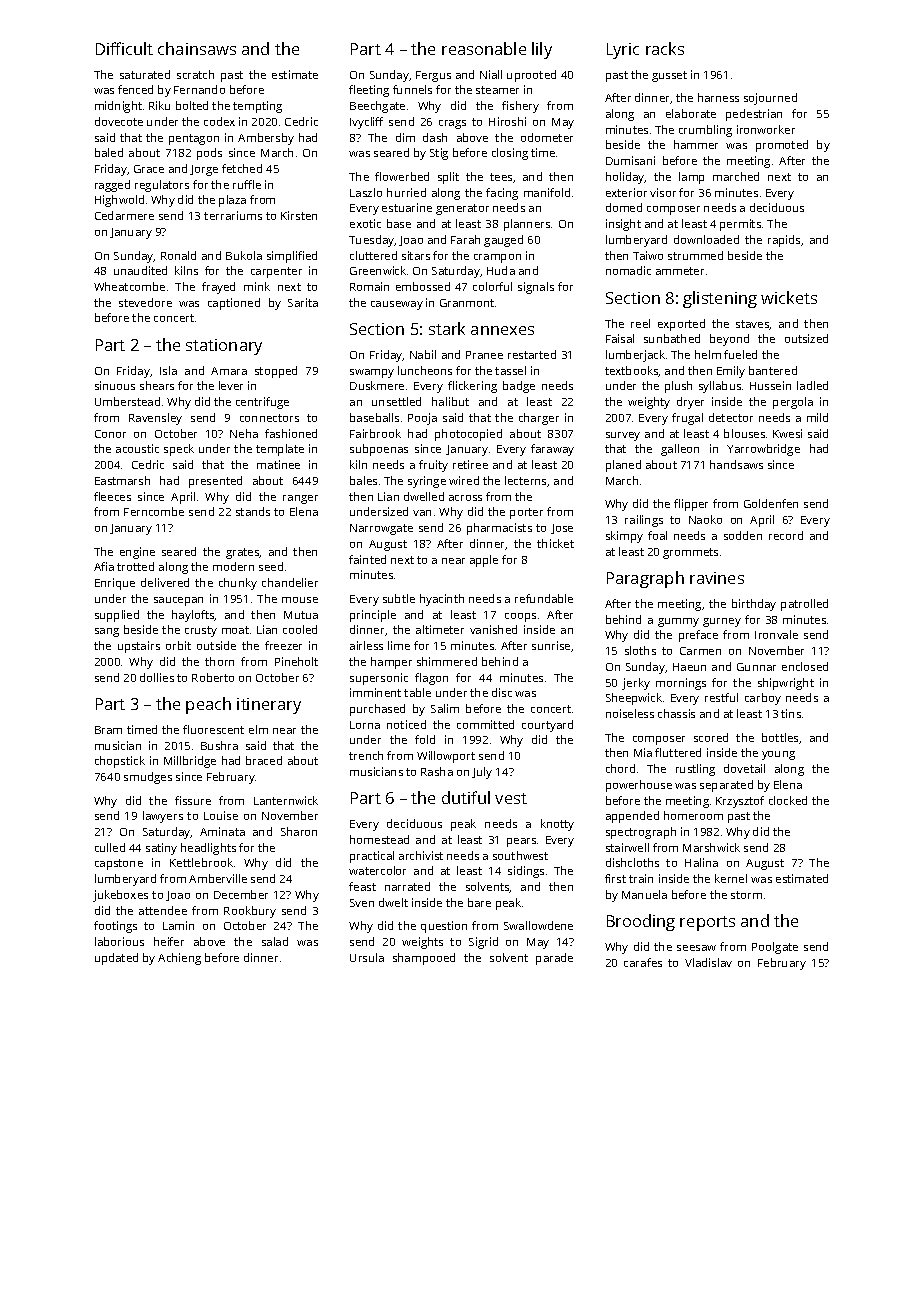 The image size is (924, 1308). What do you see at coordinates (163, 910) in the page?
I see `attendee` at bounding box center [163, 910].
